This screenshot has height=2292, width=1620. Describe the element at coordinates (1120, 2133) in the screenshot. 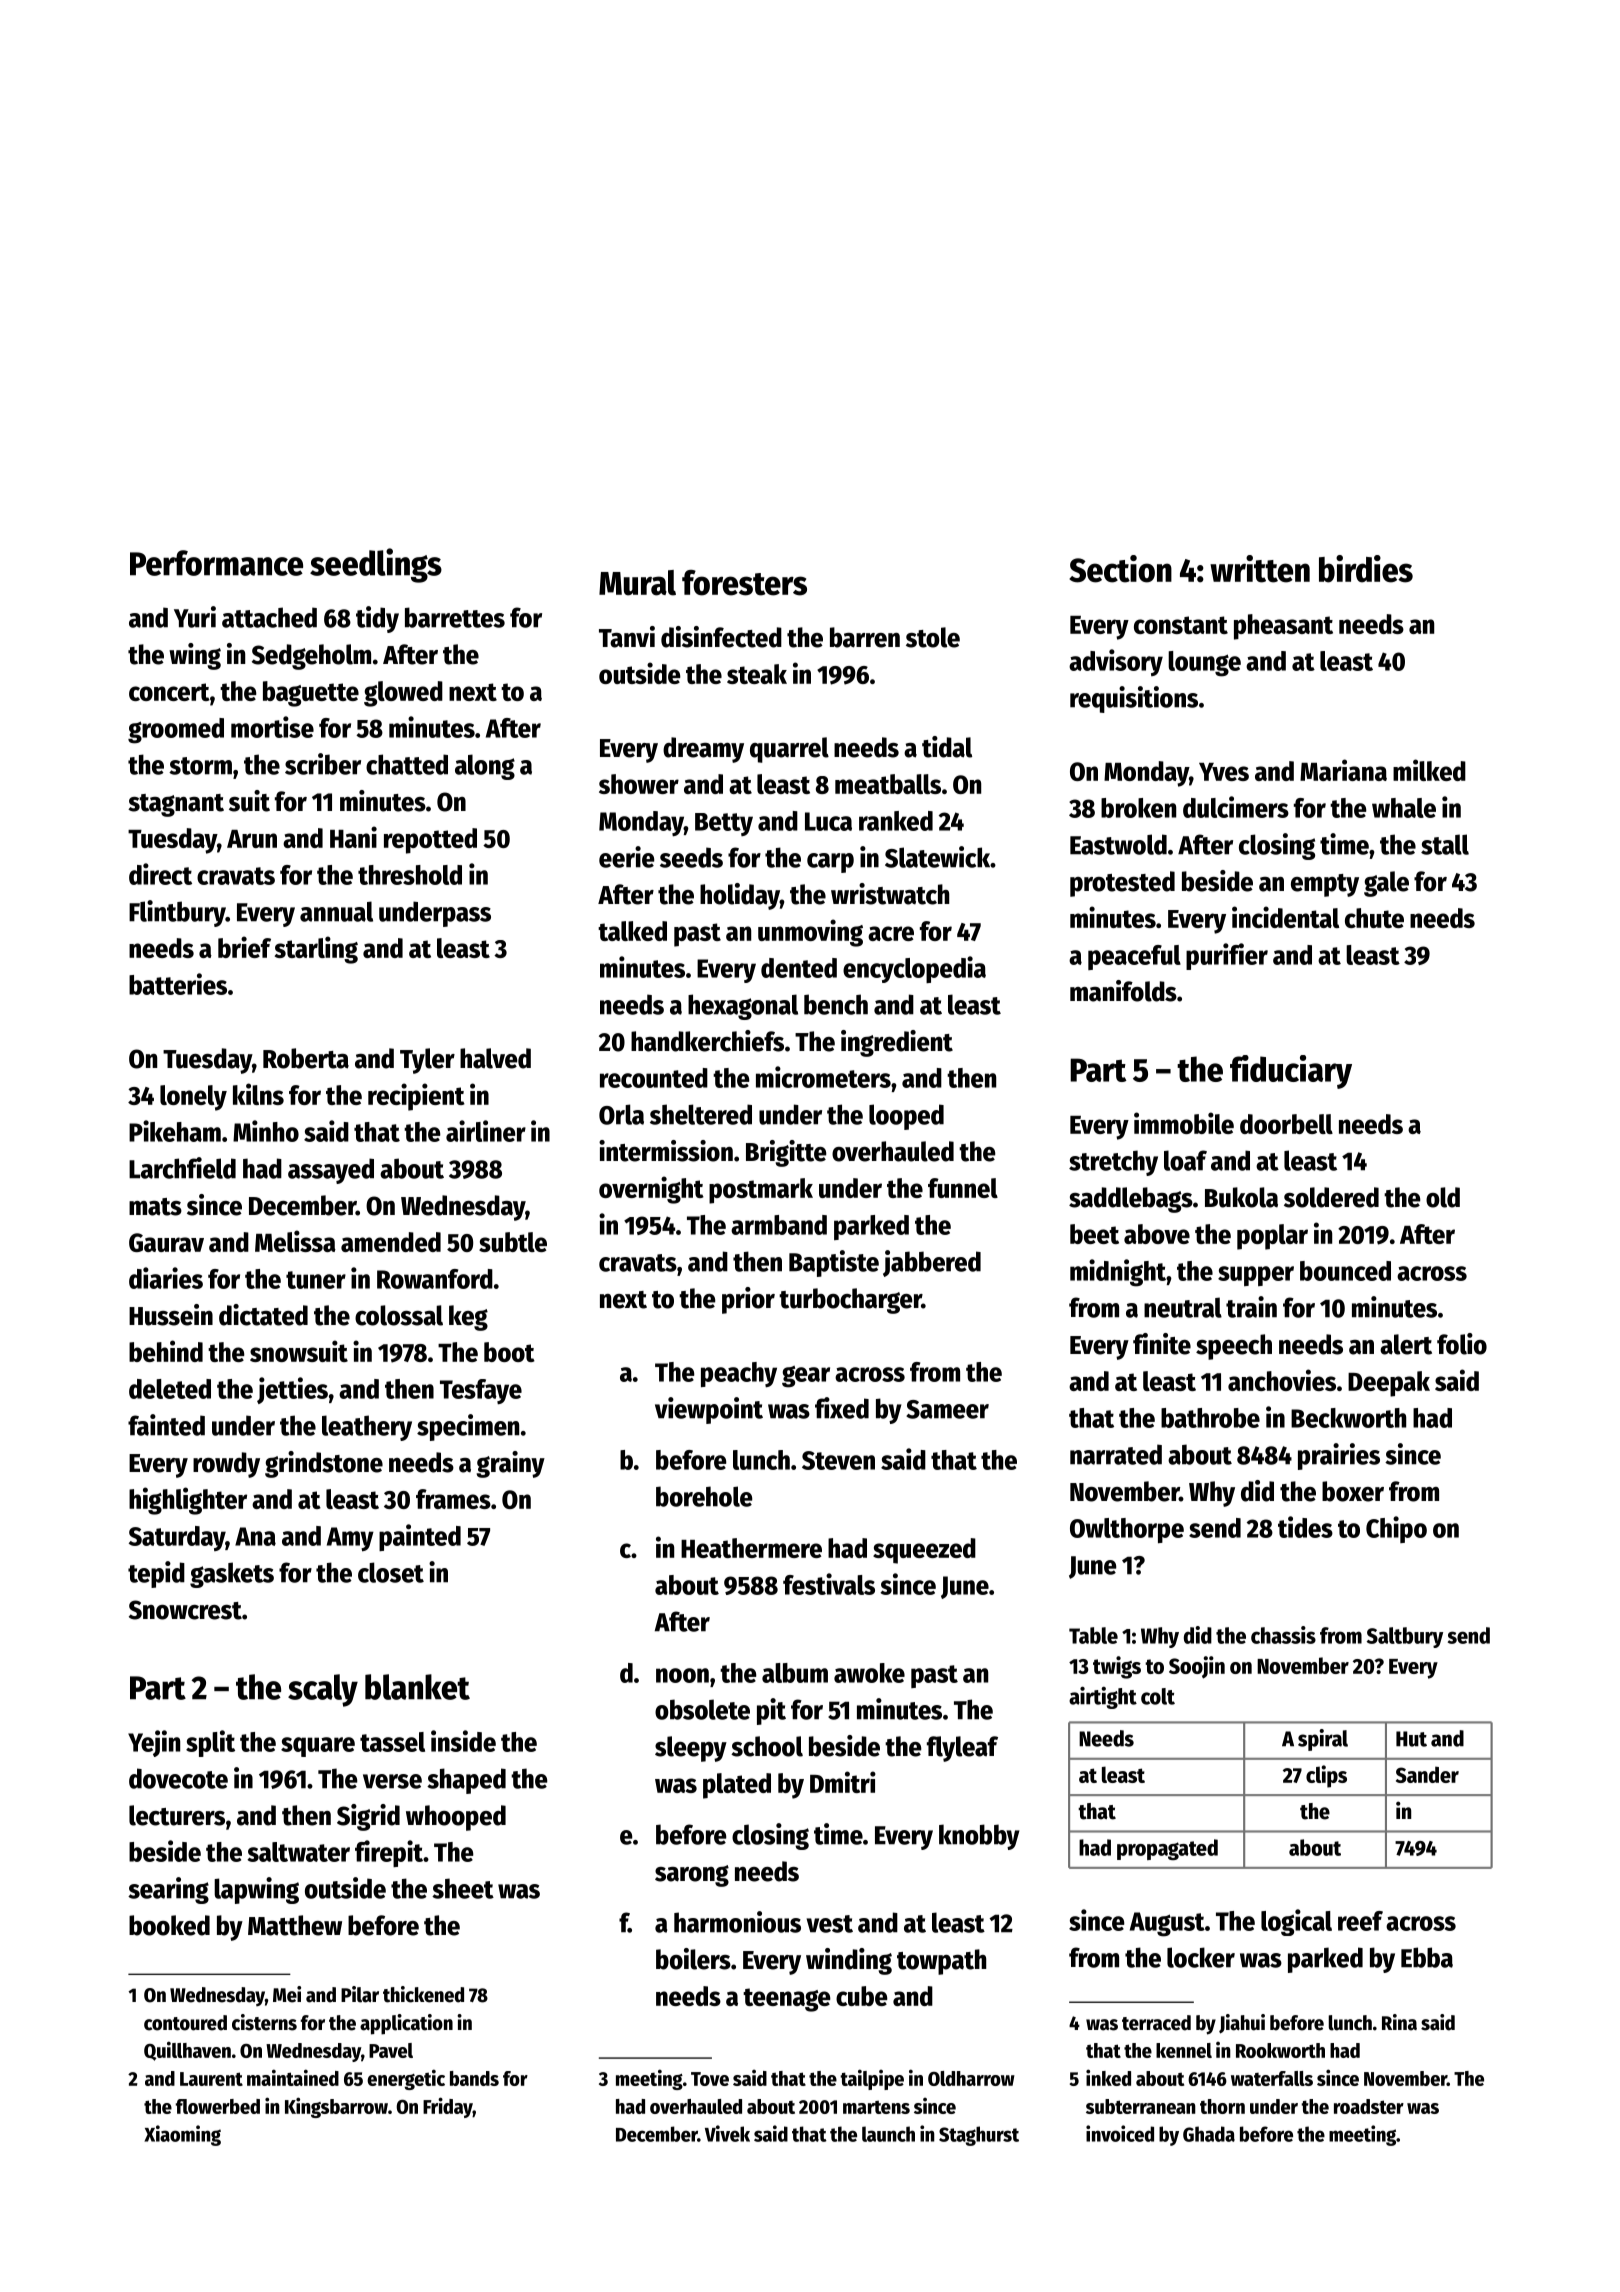

I see `invoiced` at that location.
